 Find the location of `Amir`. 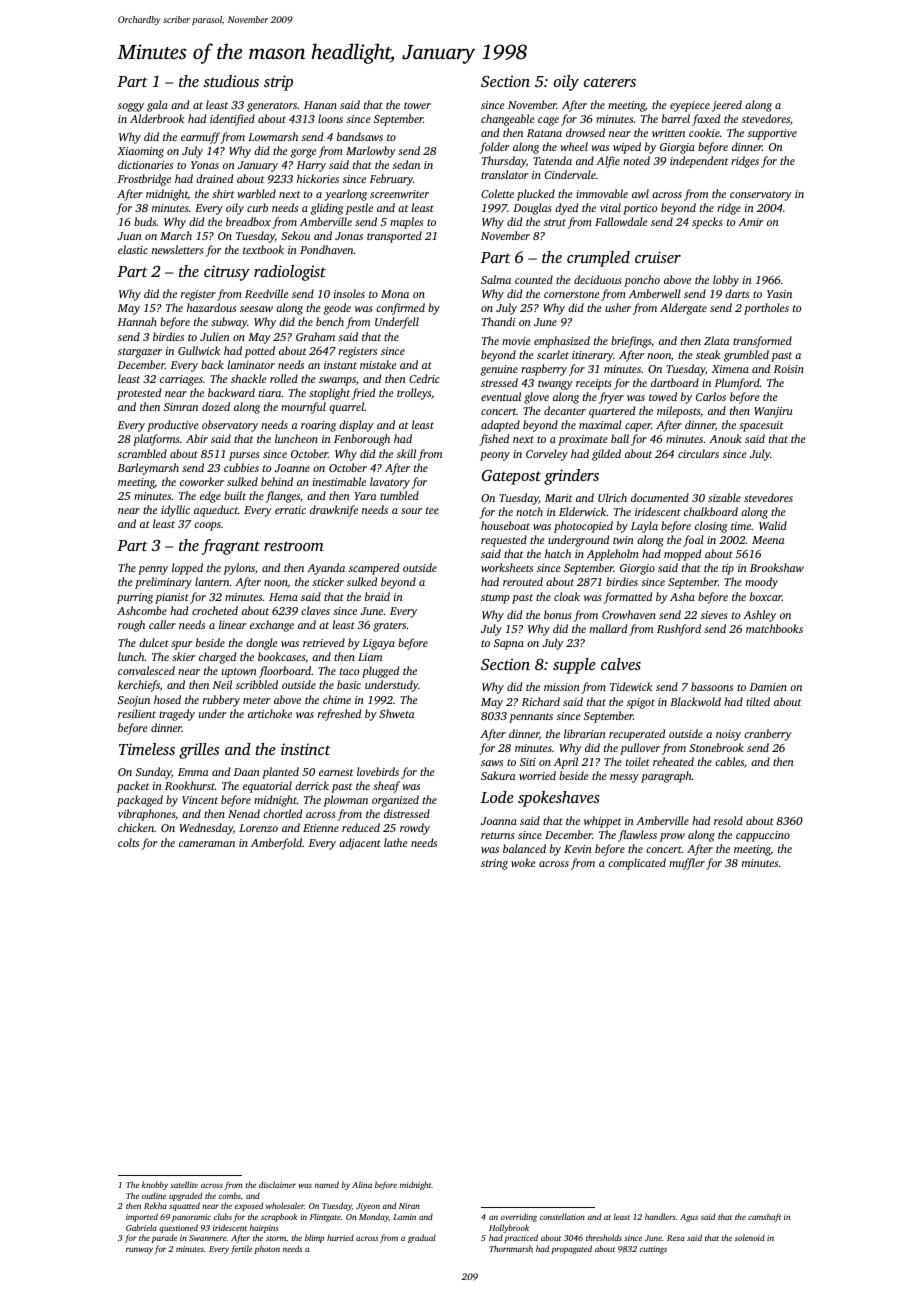

Amir is located at coordinates (751, 222).
